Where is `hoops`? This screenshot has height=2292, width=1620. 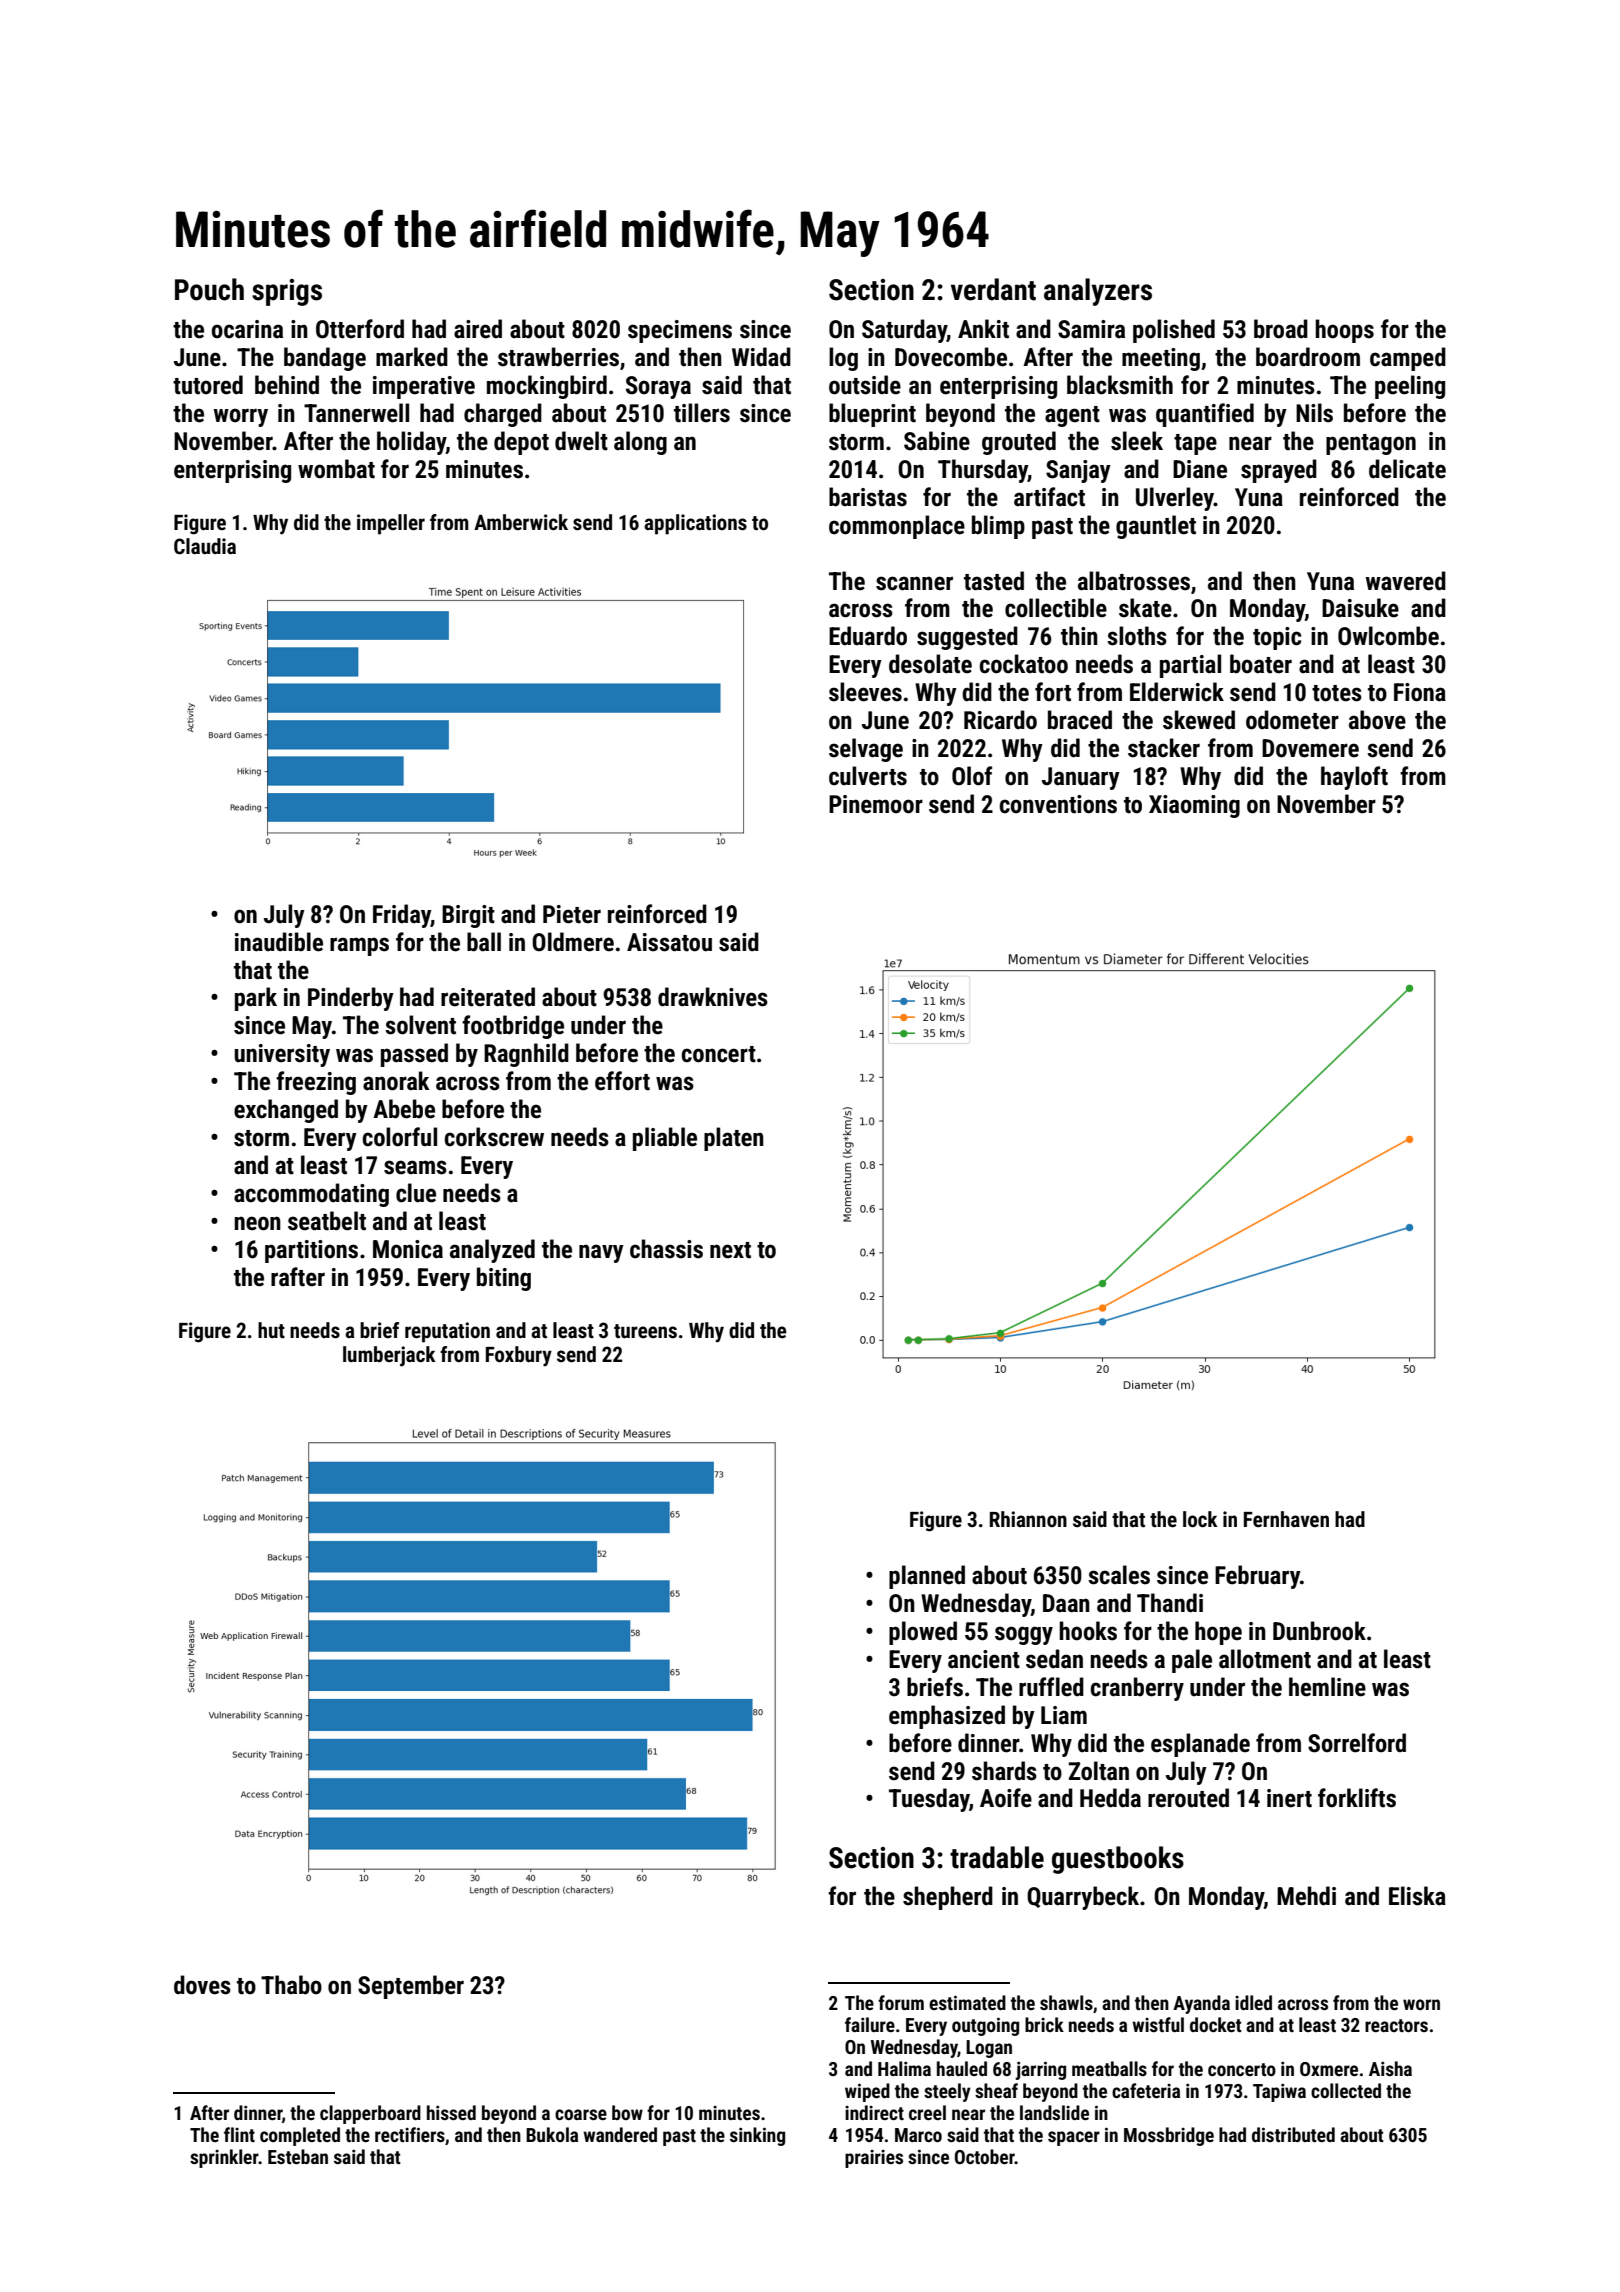
hoops is located at coordinates (1344, 331).
